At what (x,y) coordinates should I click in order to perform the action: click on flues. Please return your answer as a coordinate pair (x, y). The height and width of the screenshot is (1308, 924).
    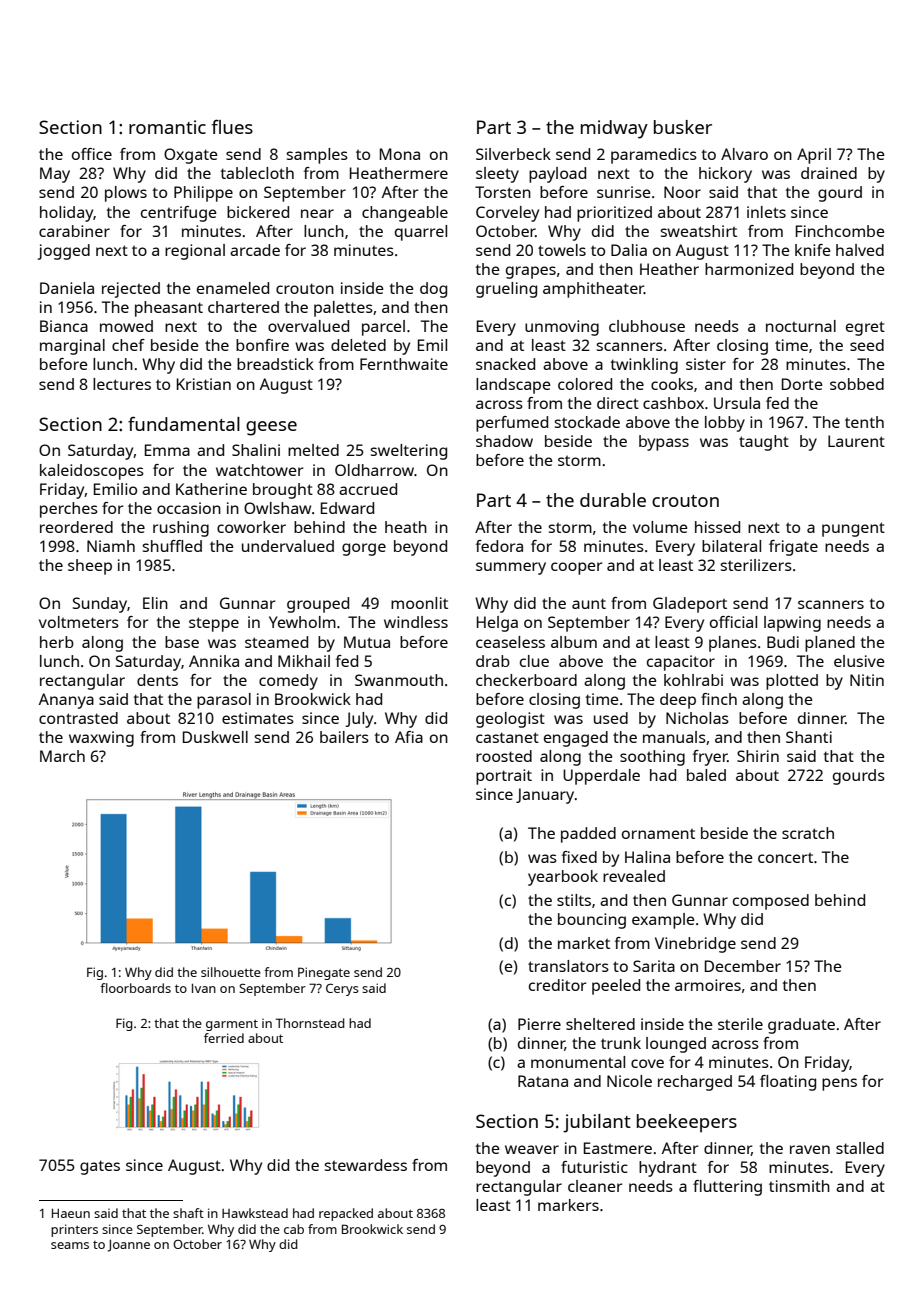
    Looking at the image, I should click on (232, 126).
